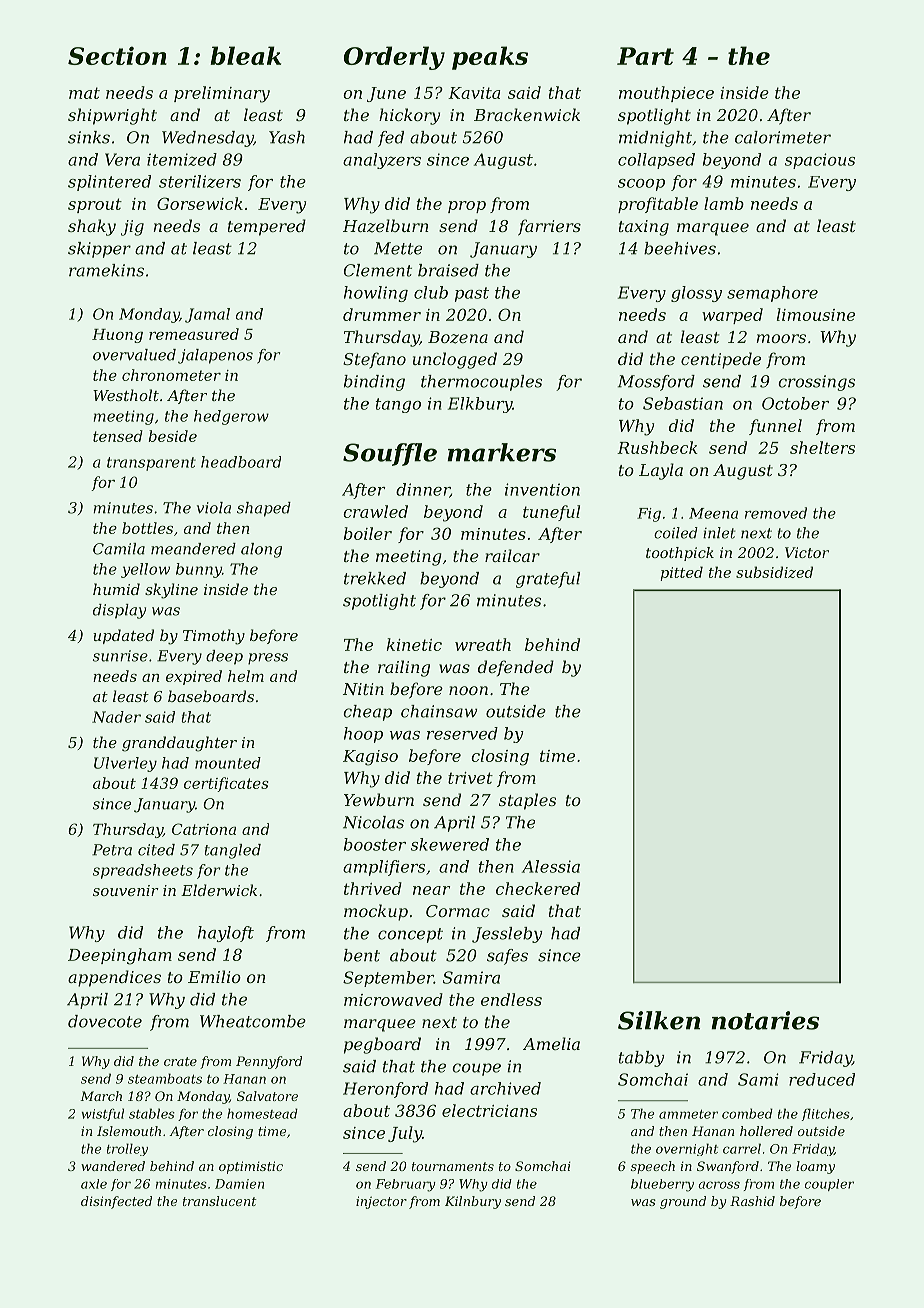  I want to click on shelters, so click(822, 447).
